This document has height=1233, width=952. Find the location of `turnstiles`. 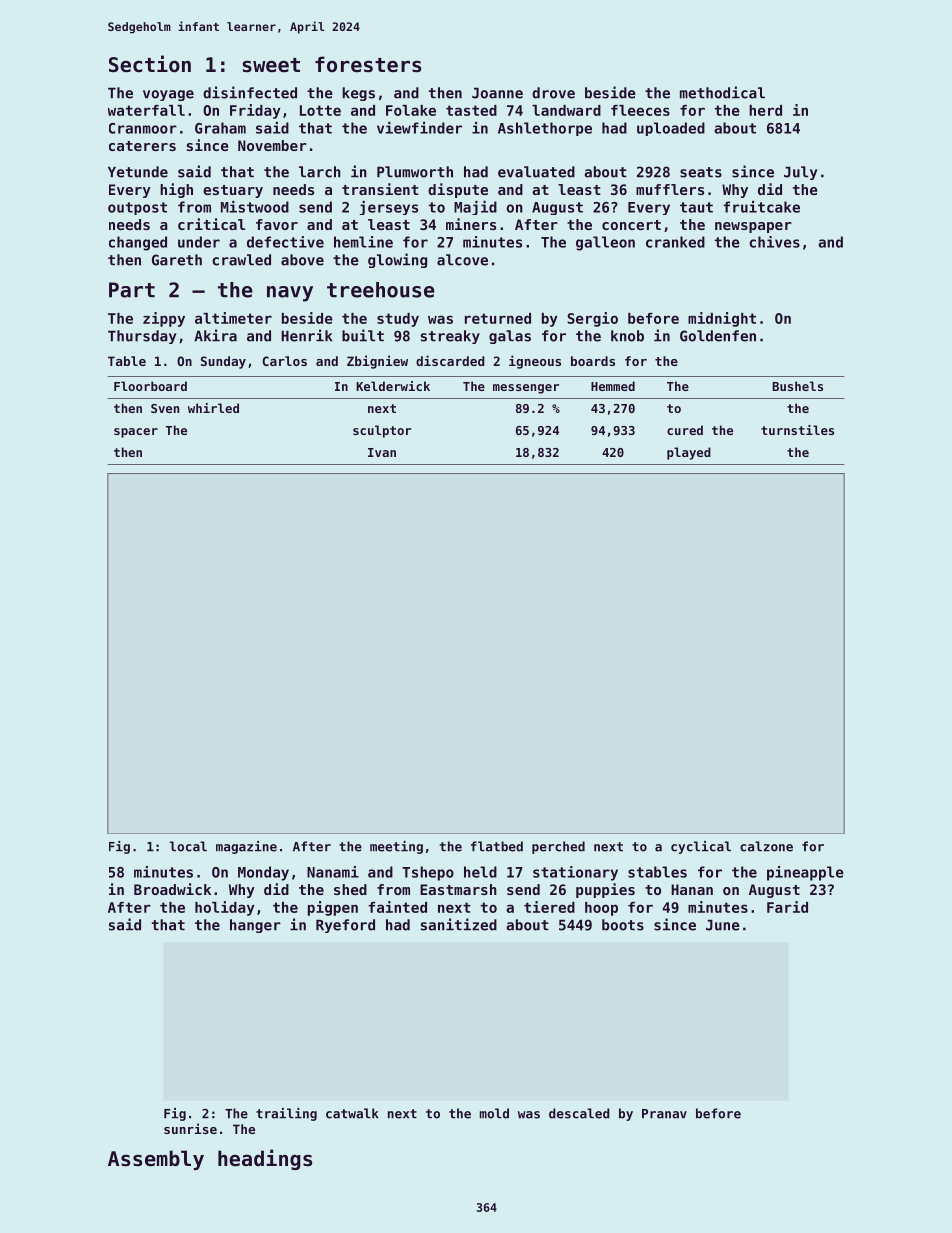

turnstiles is located at coordinates (797, 430).
